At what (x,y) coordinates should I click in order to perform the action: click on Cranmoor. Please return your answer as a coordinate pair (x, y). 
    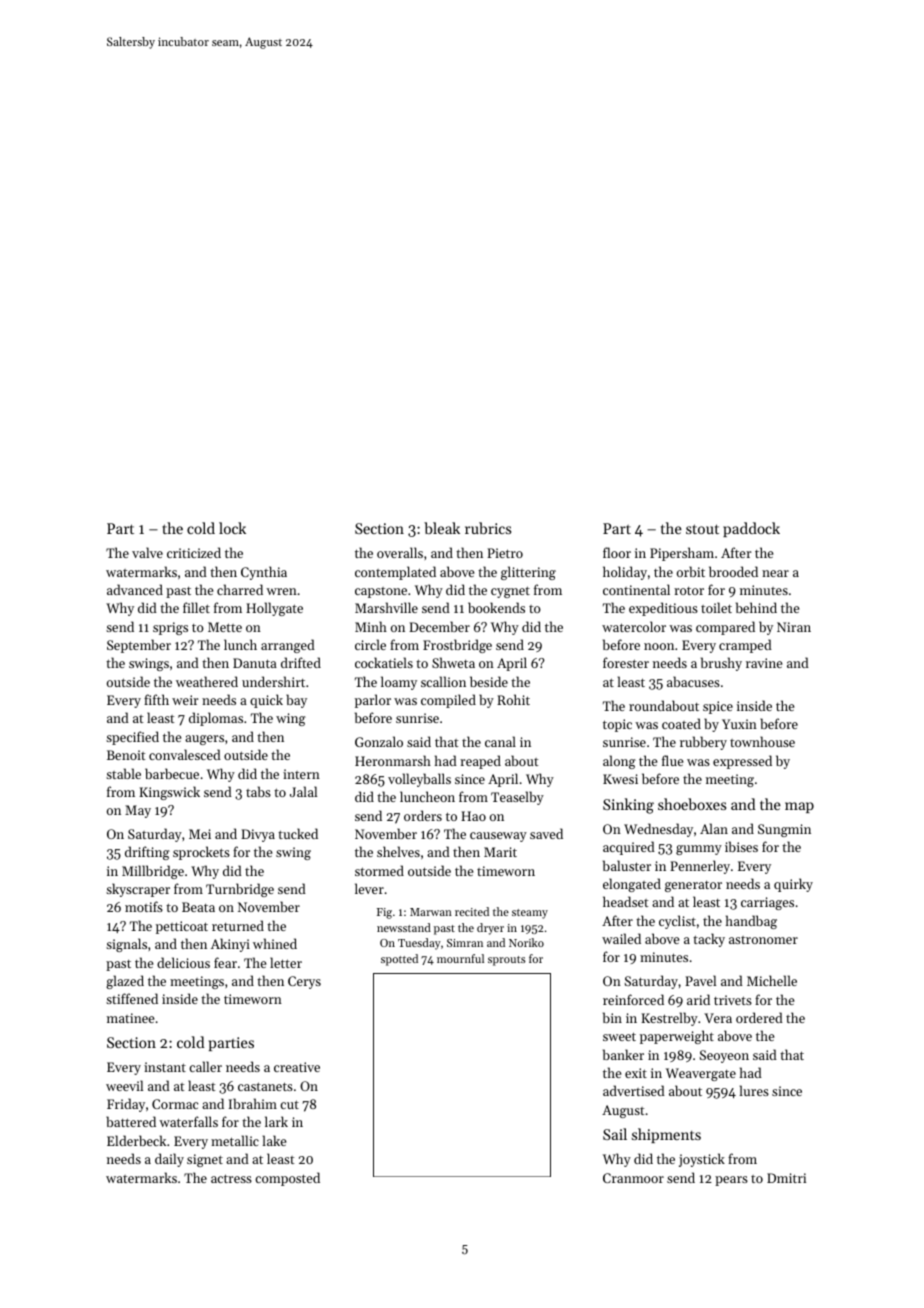
    Looking at the image, I should click on (633, 1178).
